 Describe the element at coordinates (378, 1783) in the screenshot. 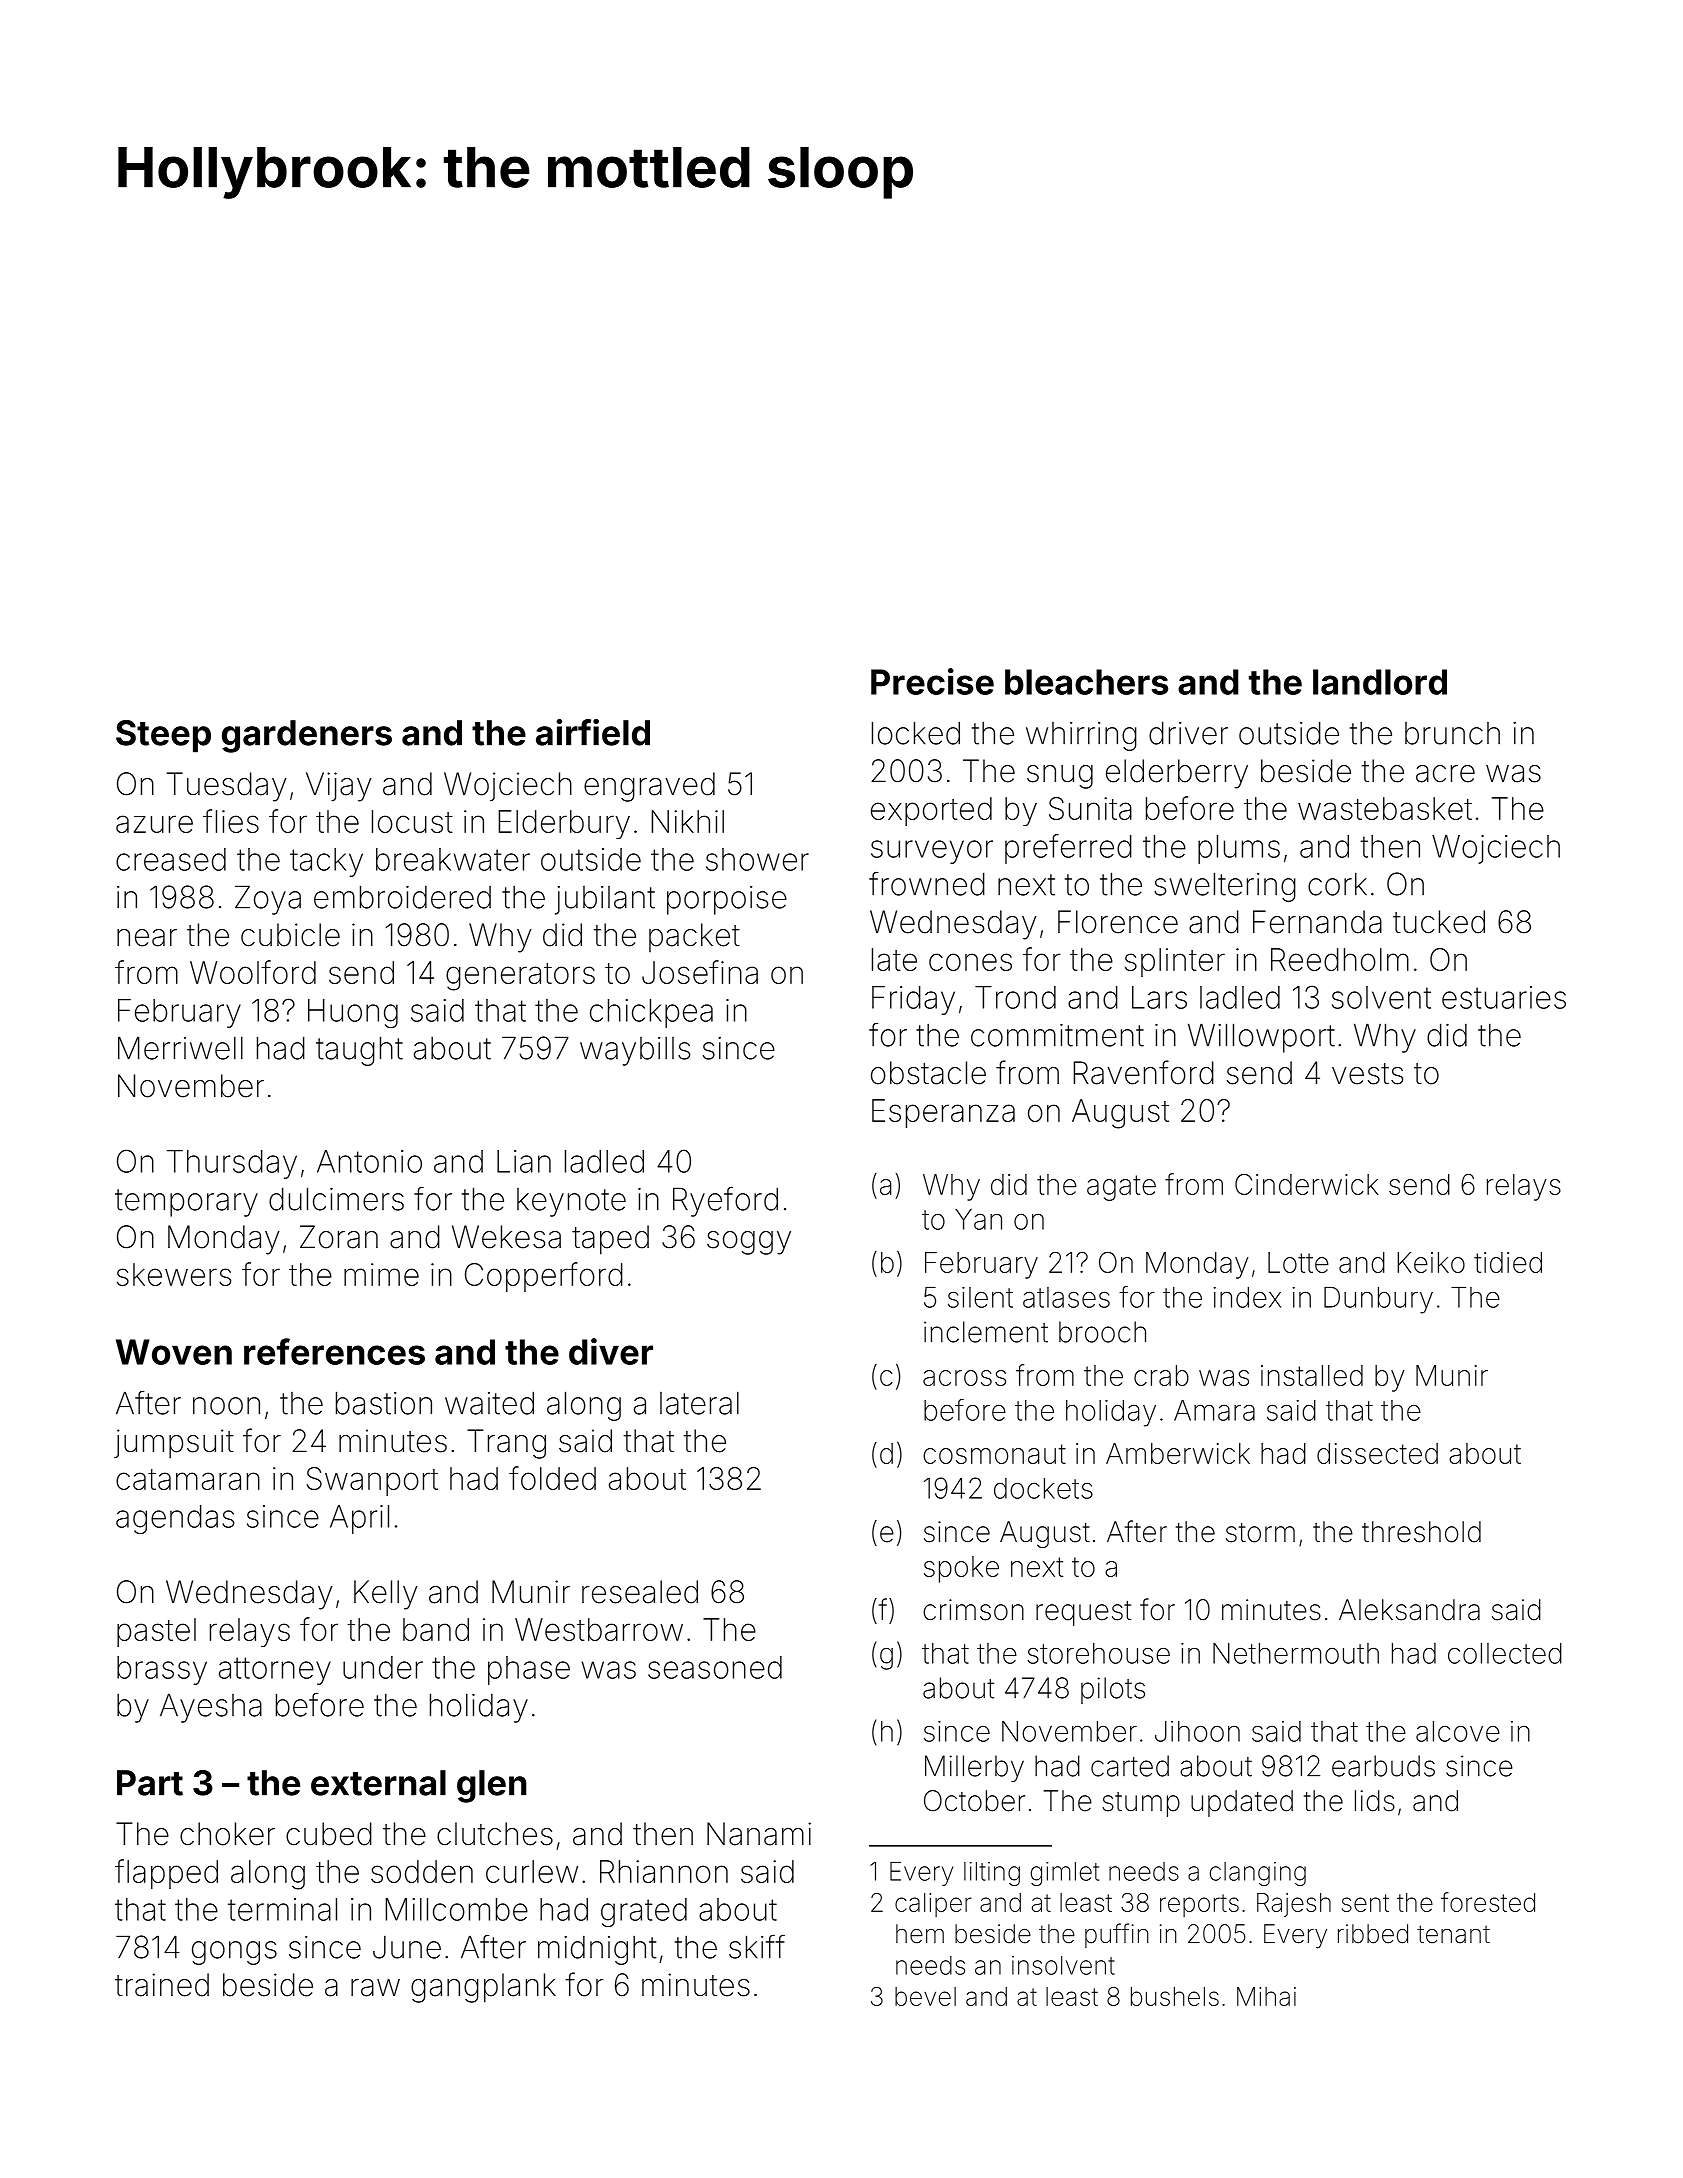

I see `external` at that location.
